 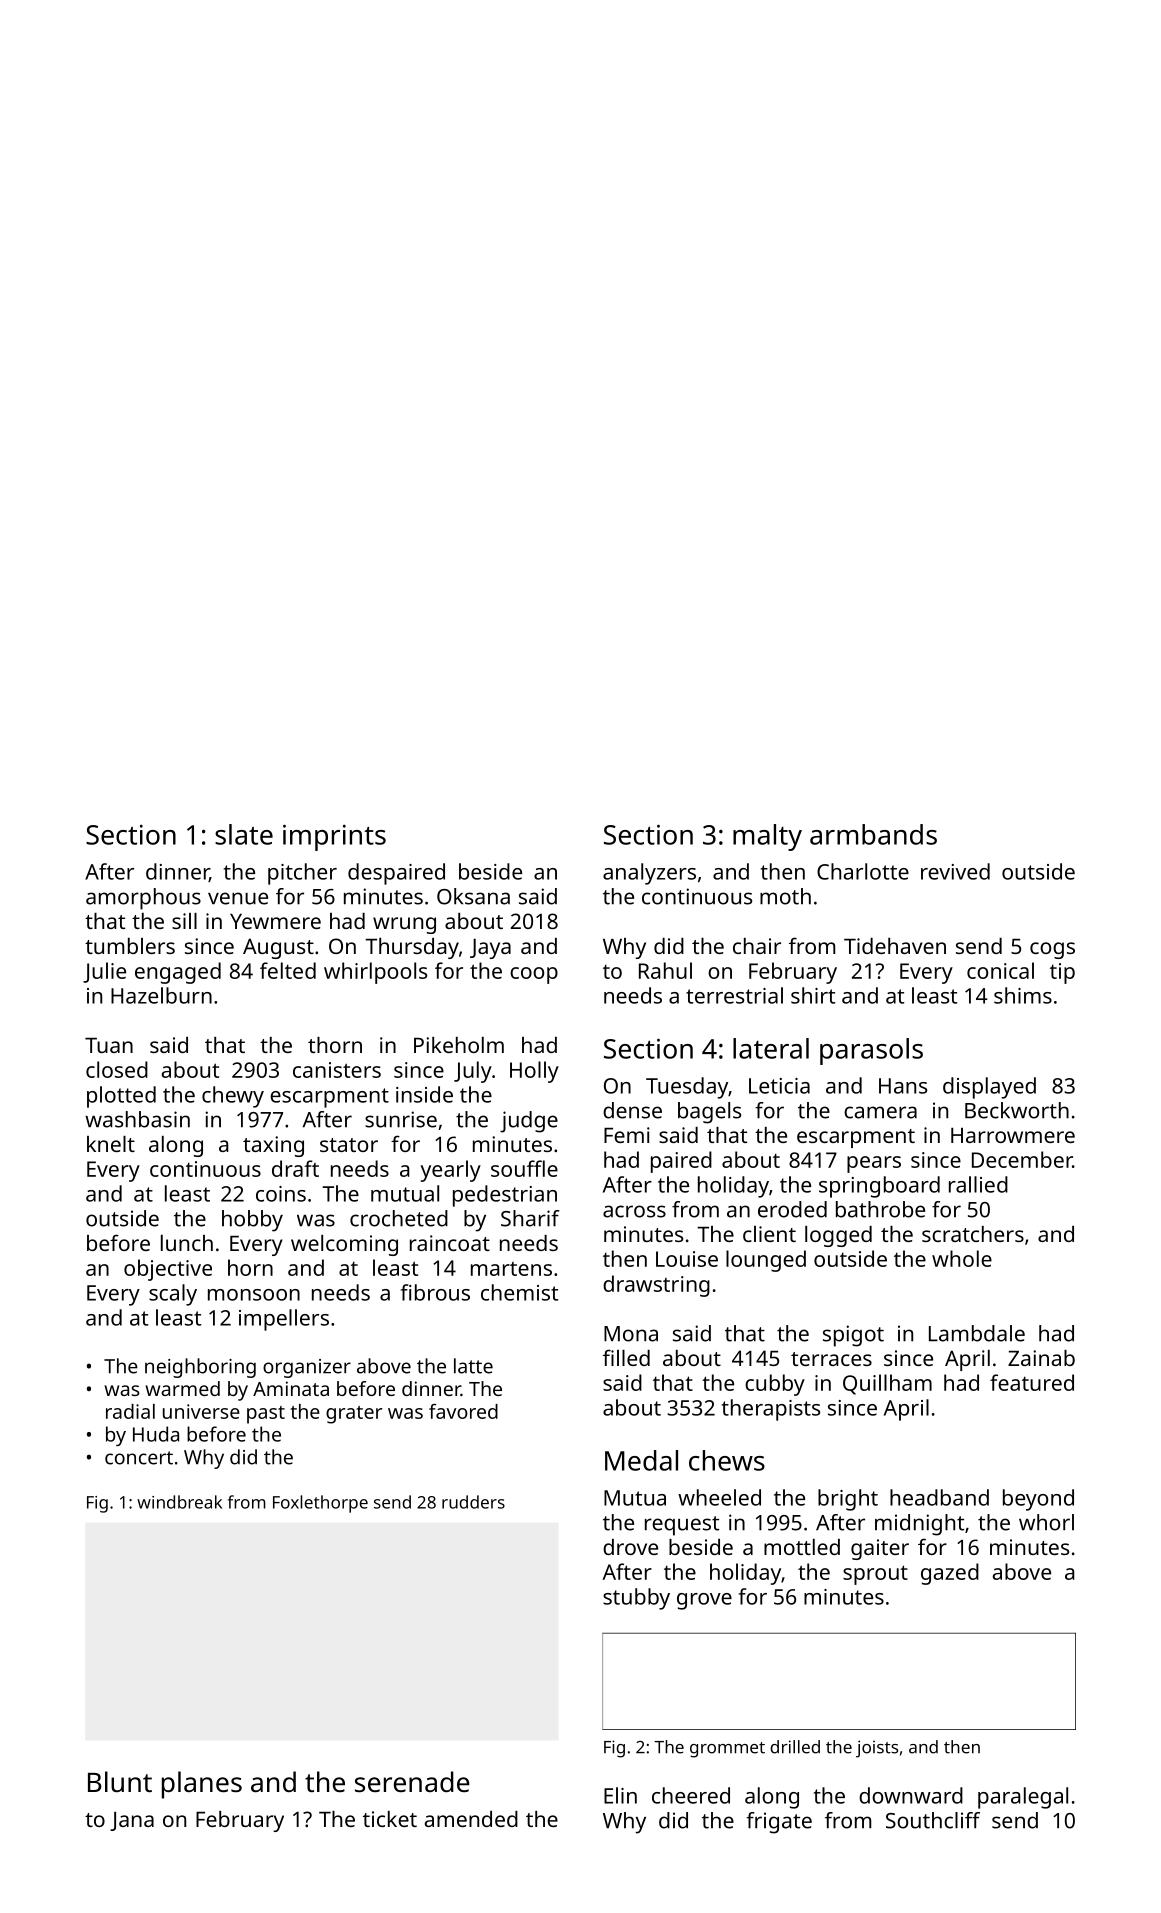 What do you see at coordinates (130, 1411) in the document?
I see `radial` at bounding box center [130, 1411].
